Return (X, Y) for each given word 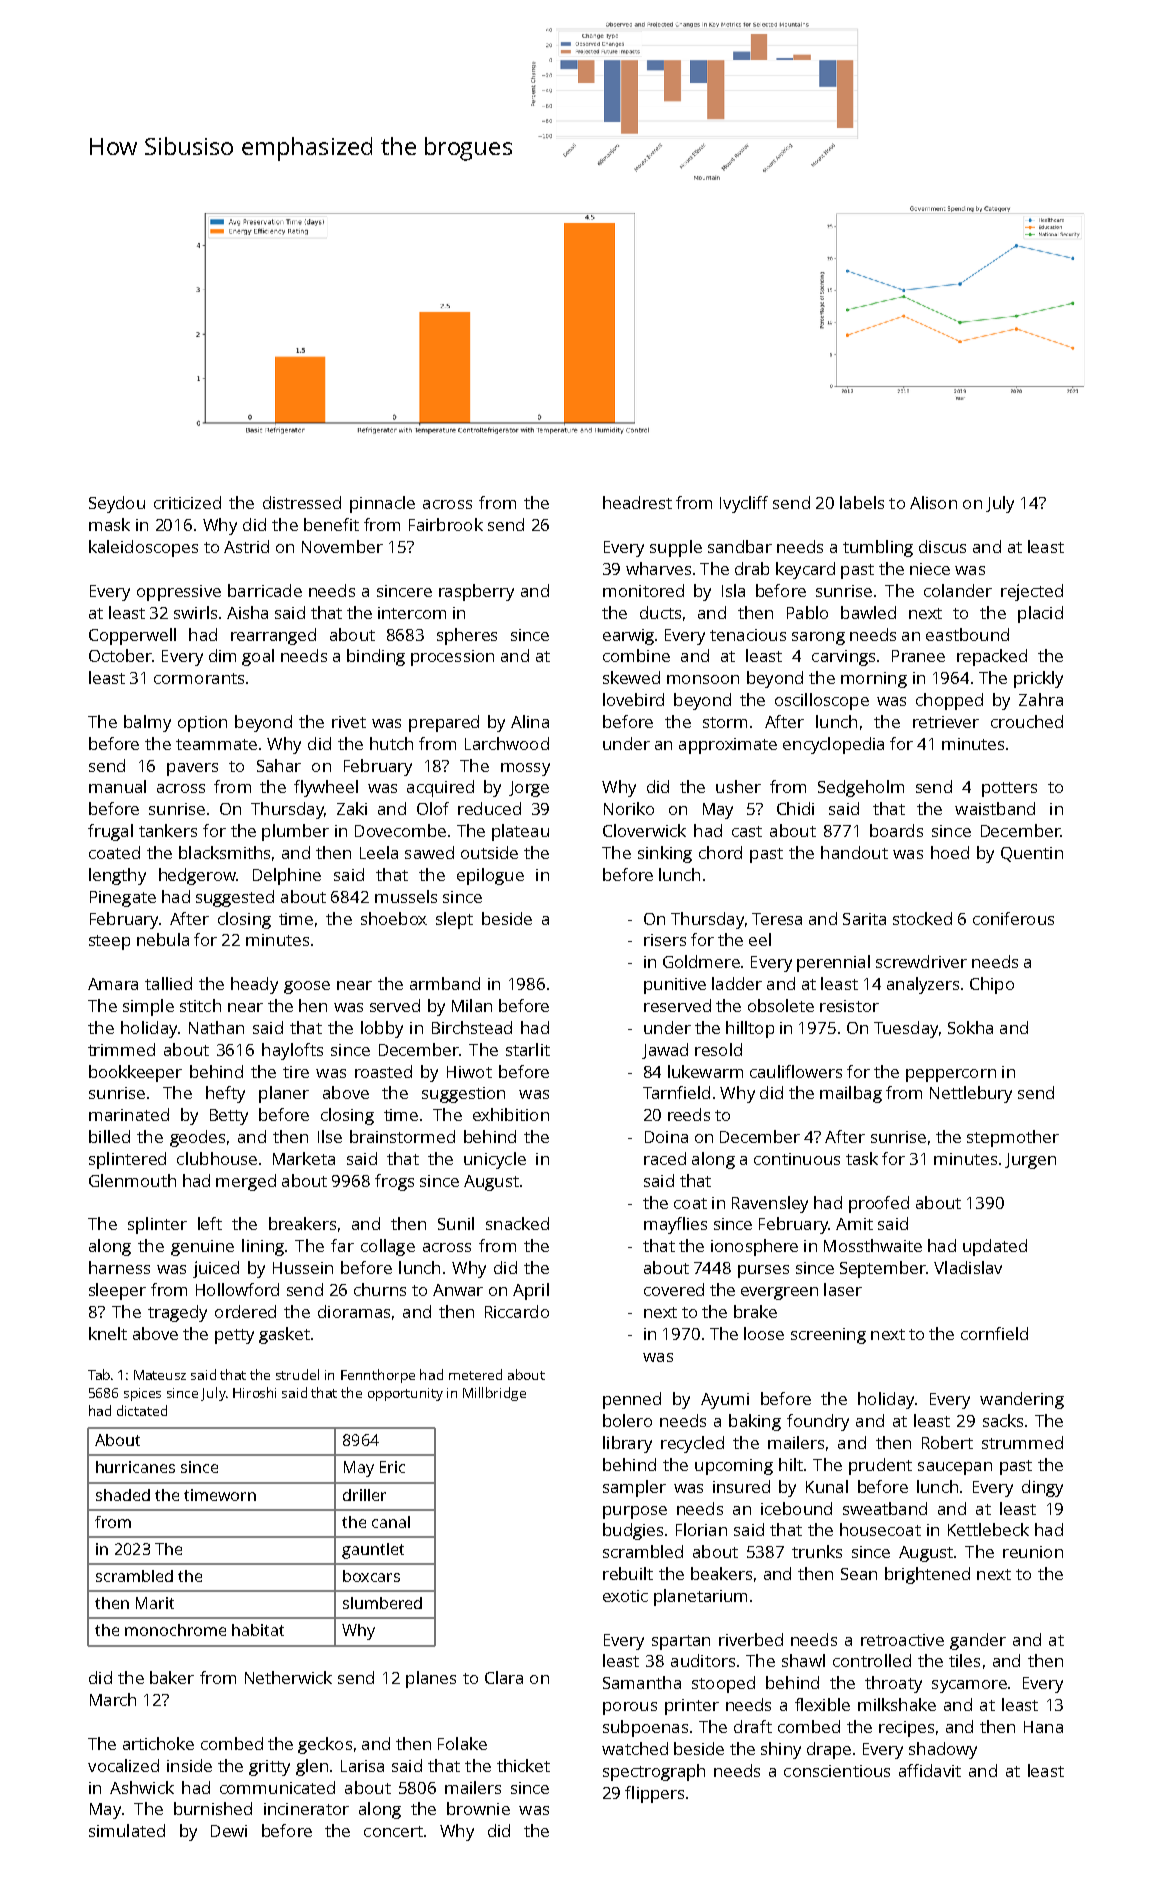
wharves (658, 568)
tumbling (878, 548)
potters (1009, 789)
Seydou (117, 504)
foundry (818, 1422)
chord (720, 852)
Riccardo (517, 1311)
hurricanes (135, 1467)
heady (254, 985)
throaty (893, 1684)
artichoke (158, 1743)
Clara (504, 1677)
